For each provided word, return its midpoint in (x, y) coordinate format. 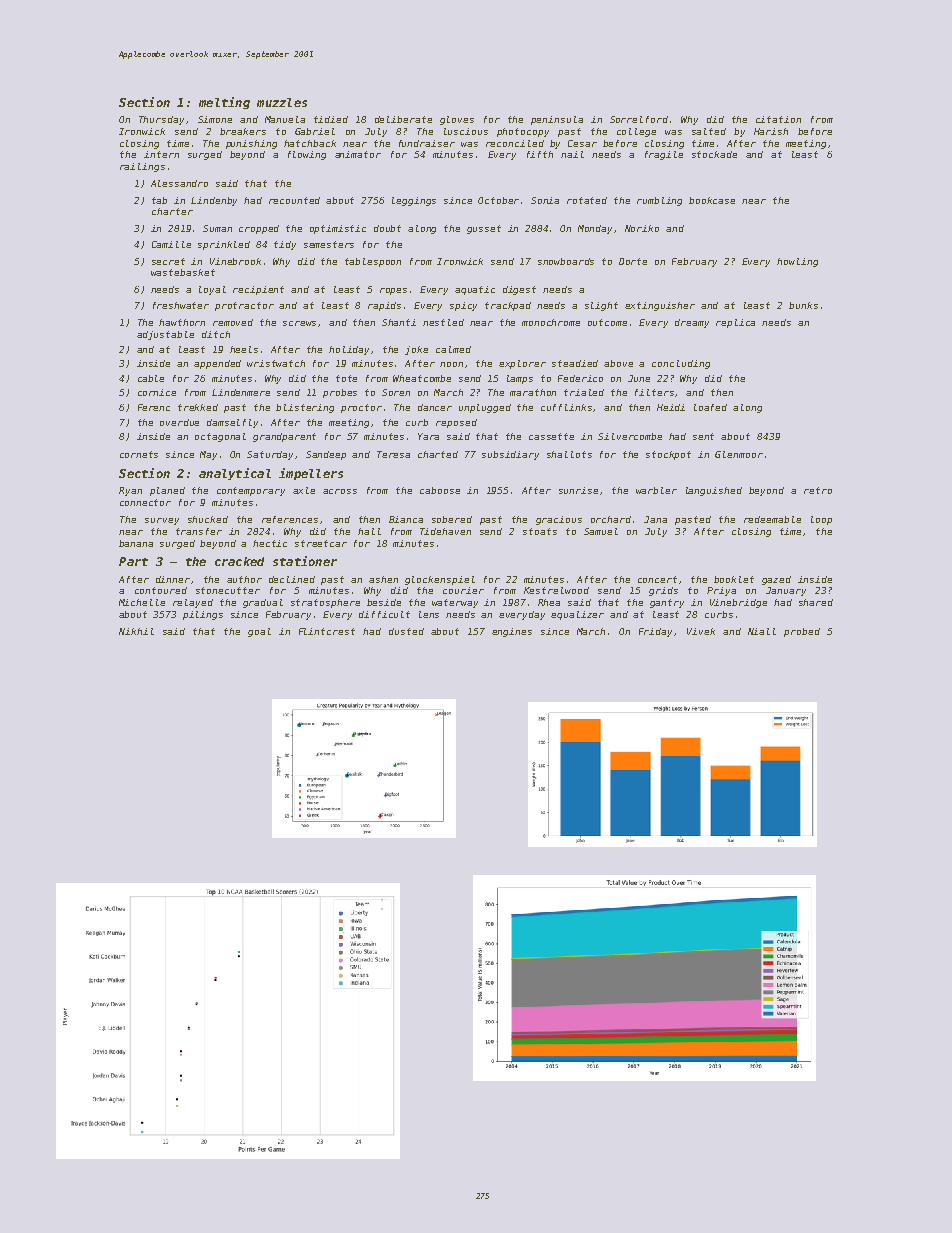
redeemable (772, 519)
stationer (305, 561)
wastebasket (183, 272)
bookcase (712, 200)
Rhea (549, 602)
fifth (540, 154)
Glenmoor (739, 454)
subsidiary (510, 455)
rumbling (659, 201)
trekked (198, 407)
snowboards (566, 261)
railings (142, 167)
